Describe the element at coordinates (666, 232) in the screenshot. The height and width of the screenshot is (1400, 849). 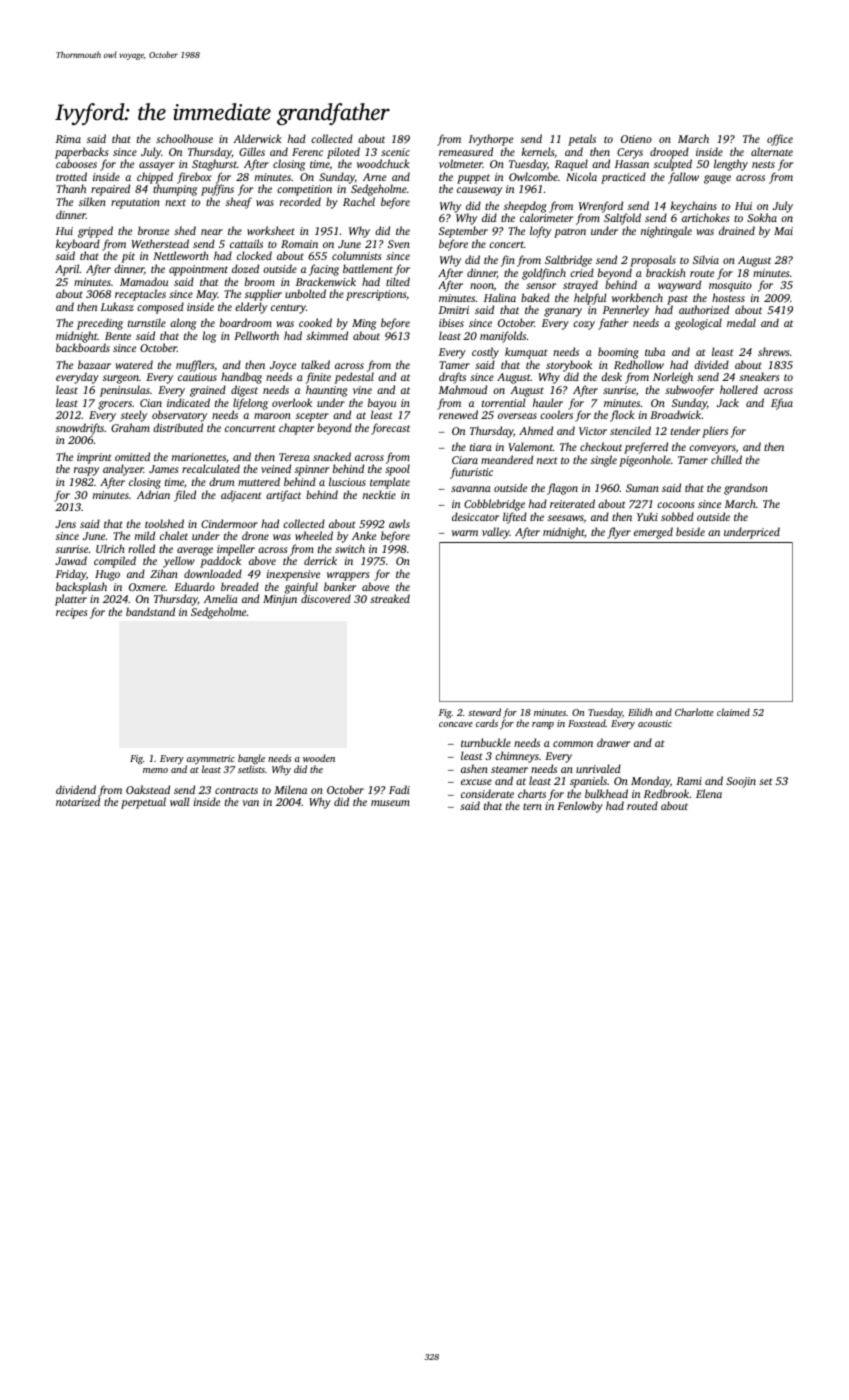
I see `nightingale` at that location.
